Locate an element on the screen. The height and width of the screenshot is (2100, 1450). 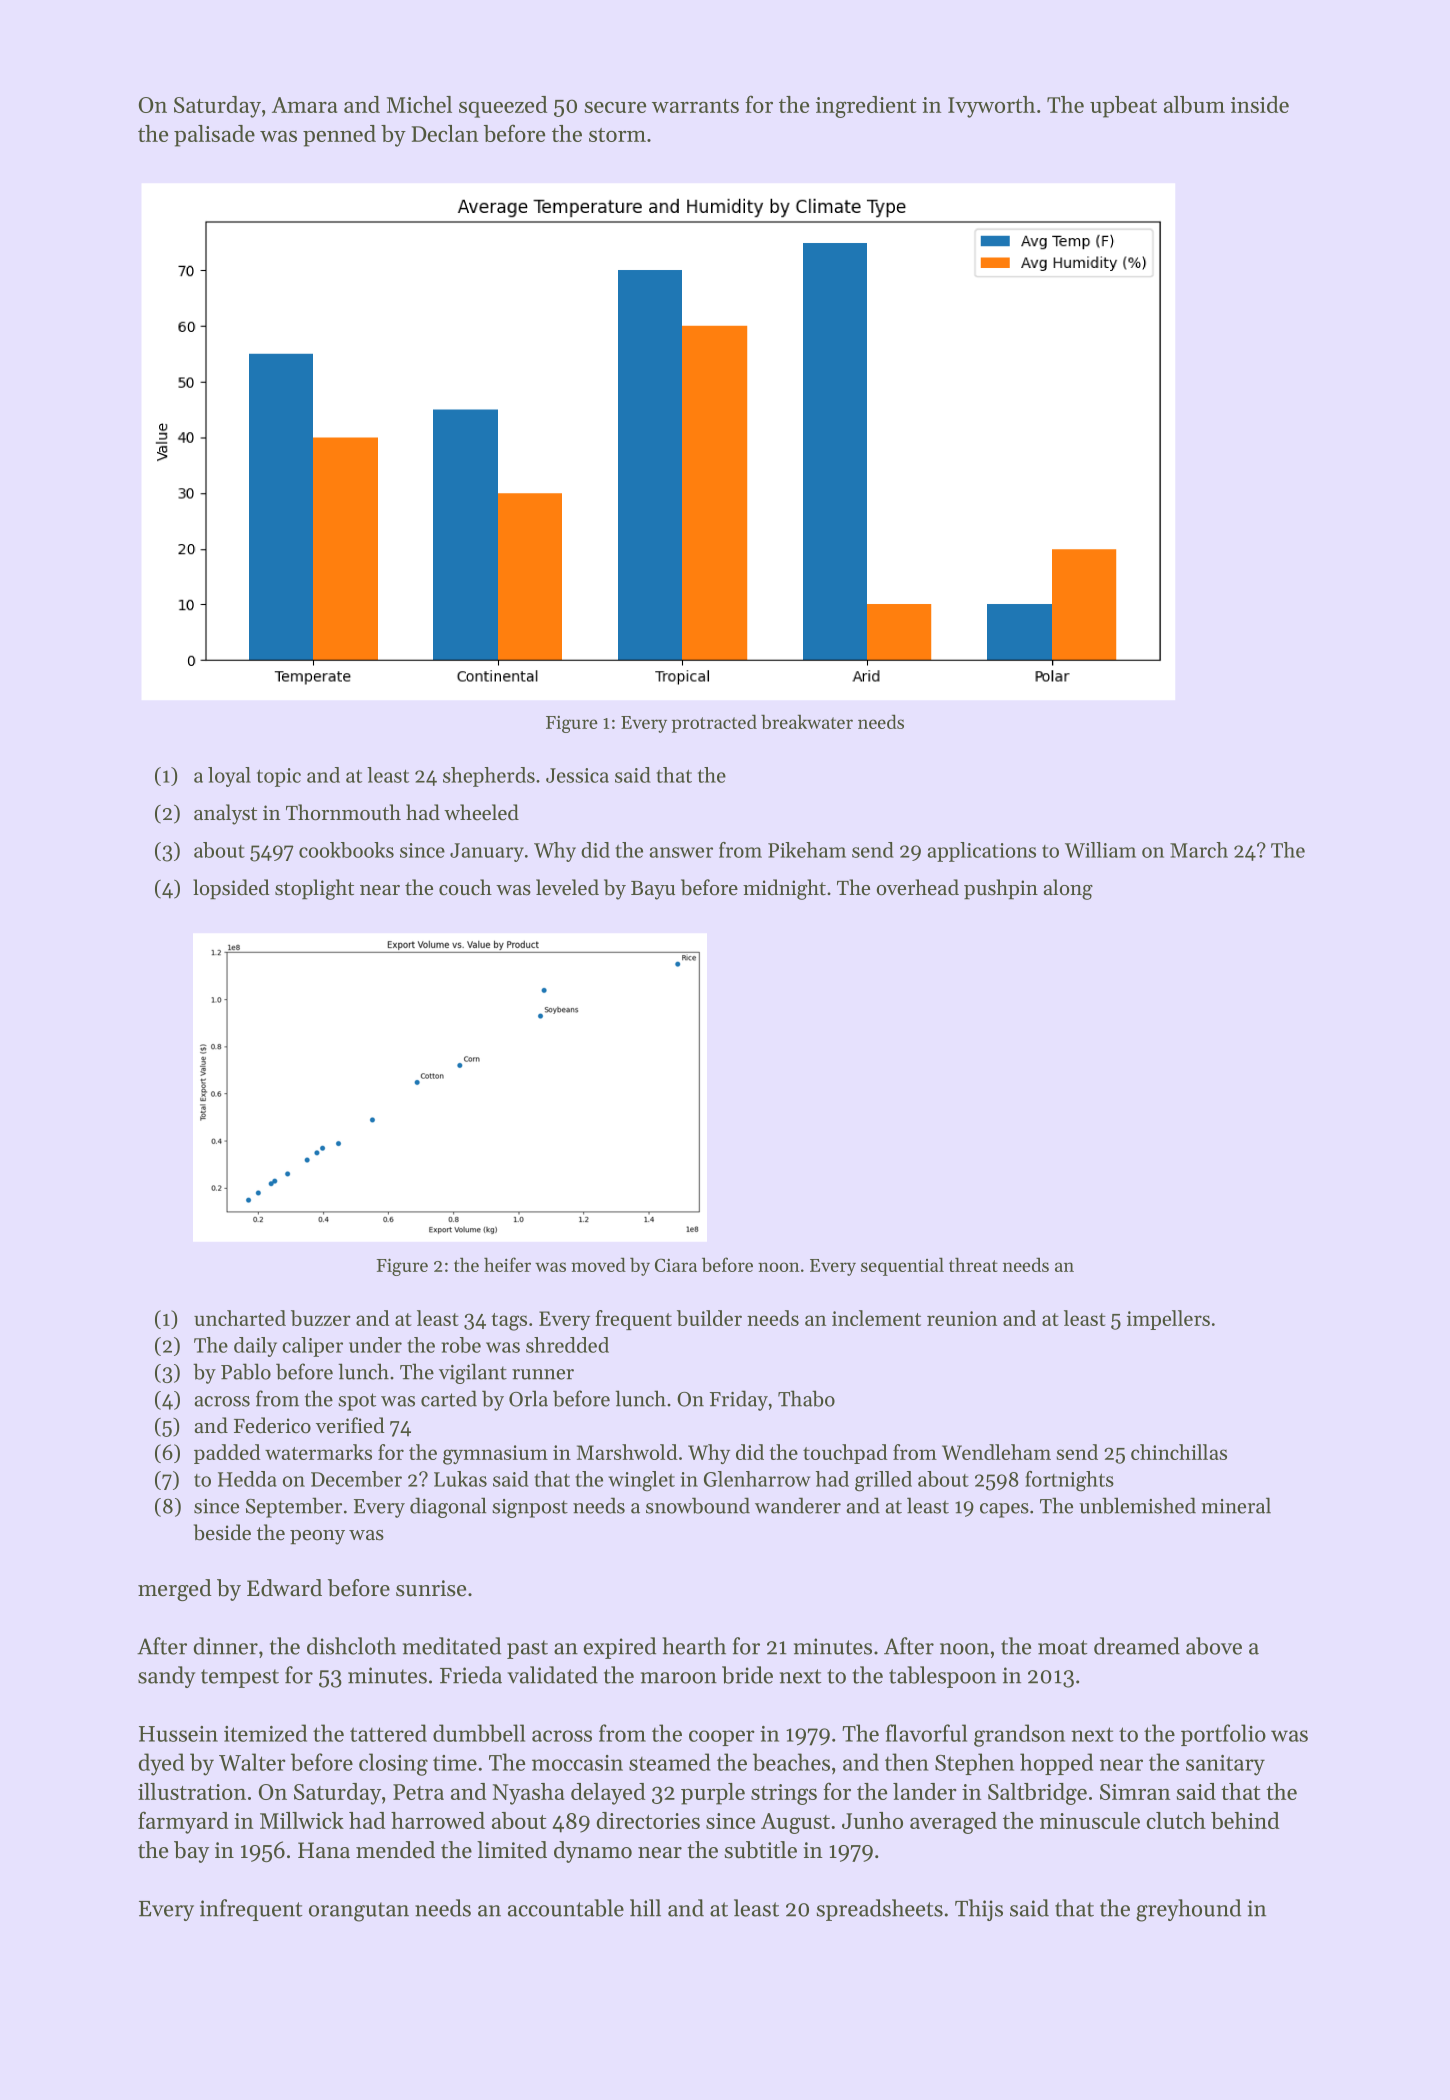
merged is located at coordinates (175, 1590).
